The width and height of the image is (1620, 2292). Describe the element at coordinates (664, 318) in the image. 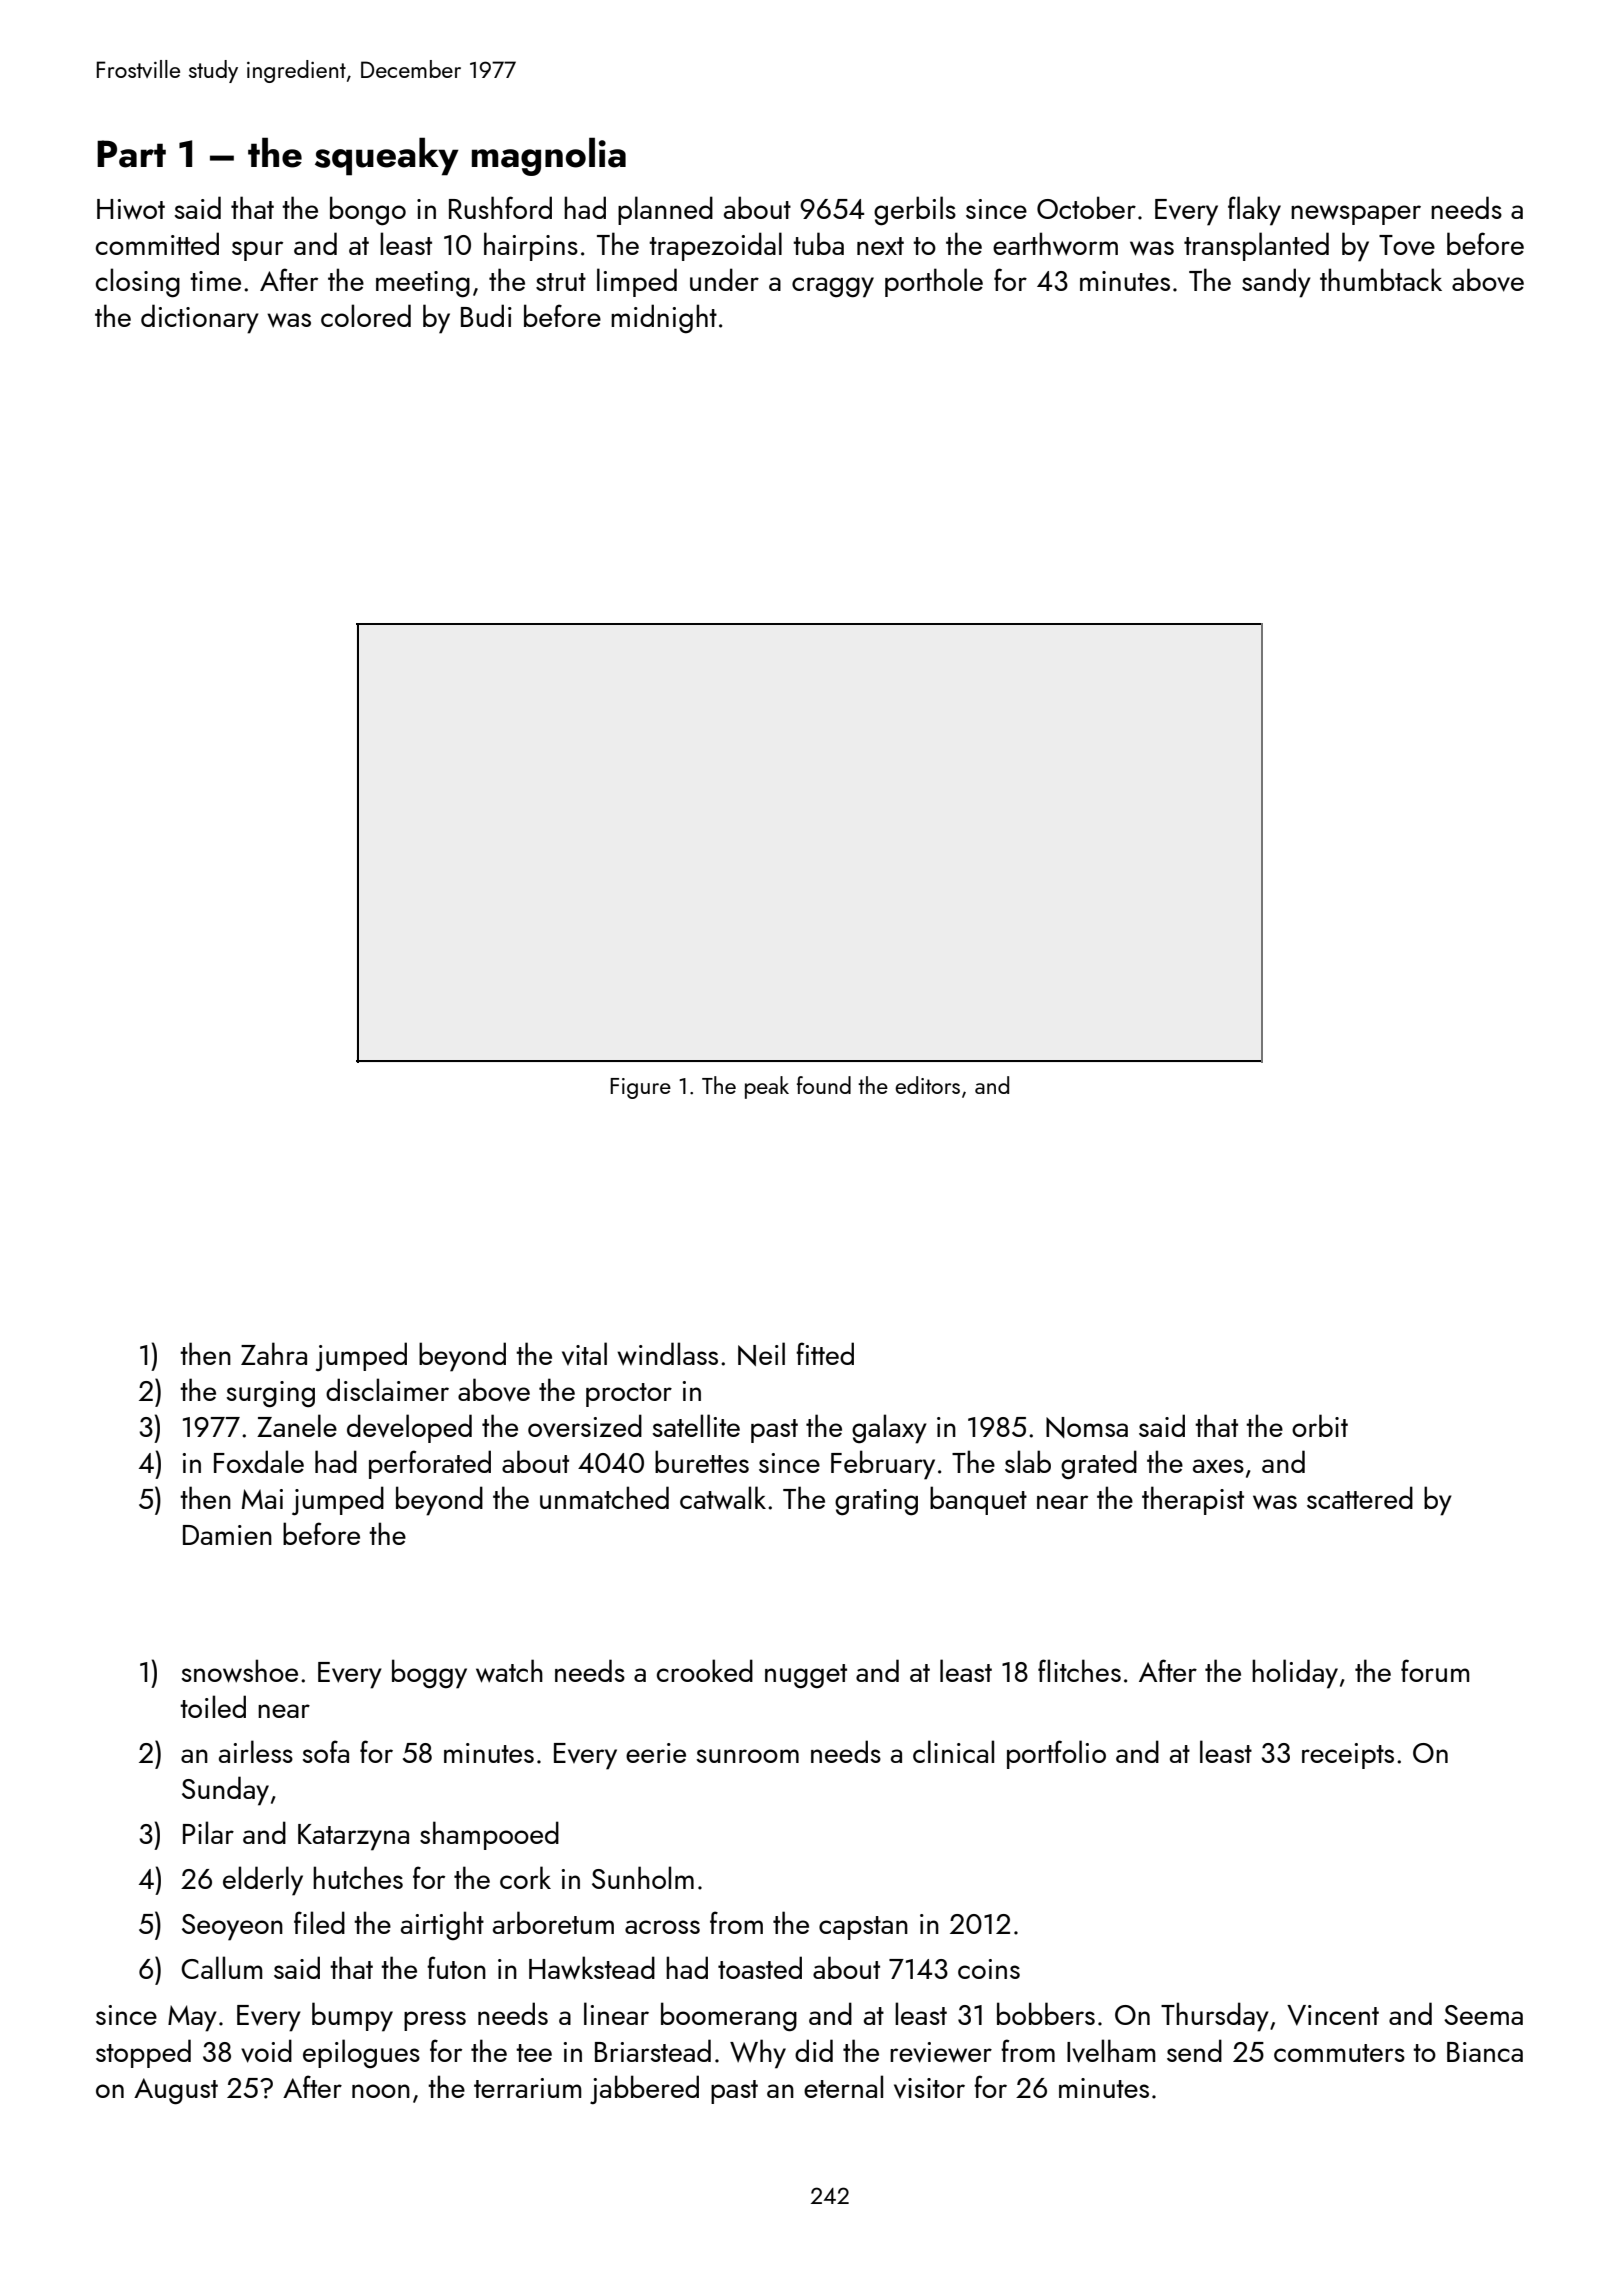

I see `midnight` at that location.
